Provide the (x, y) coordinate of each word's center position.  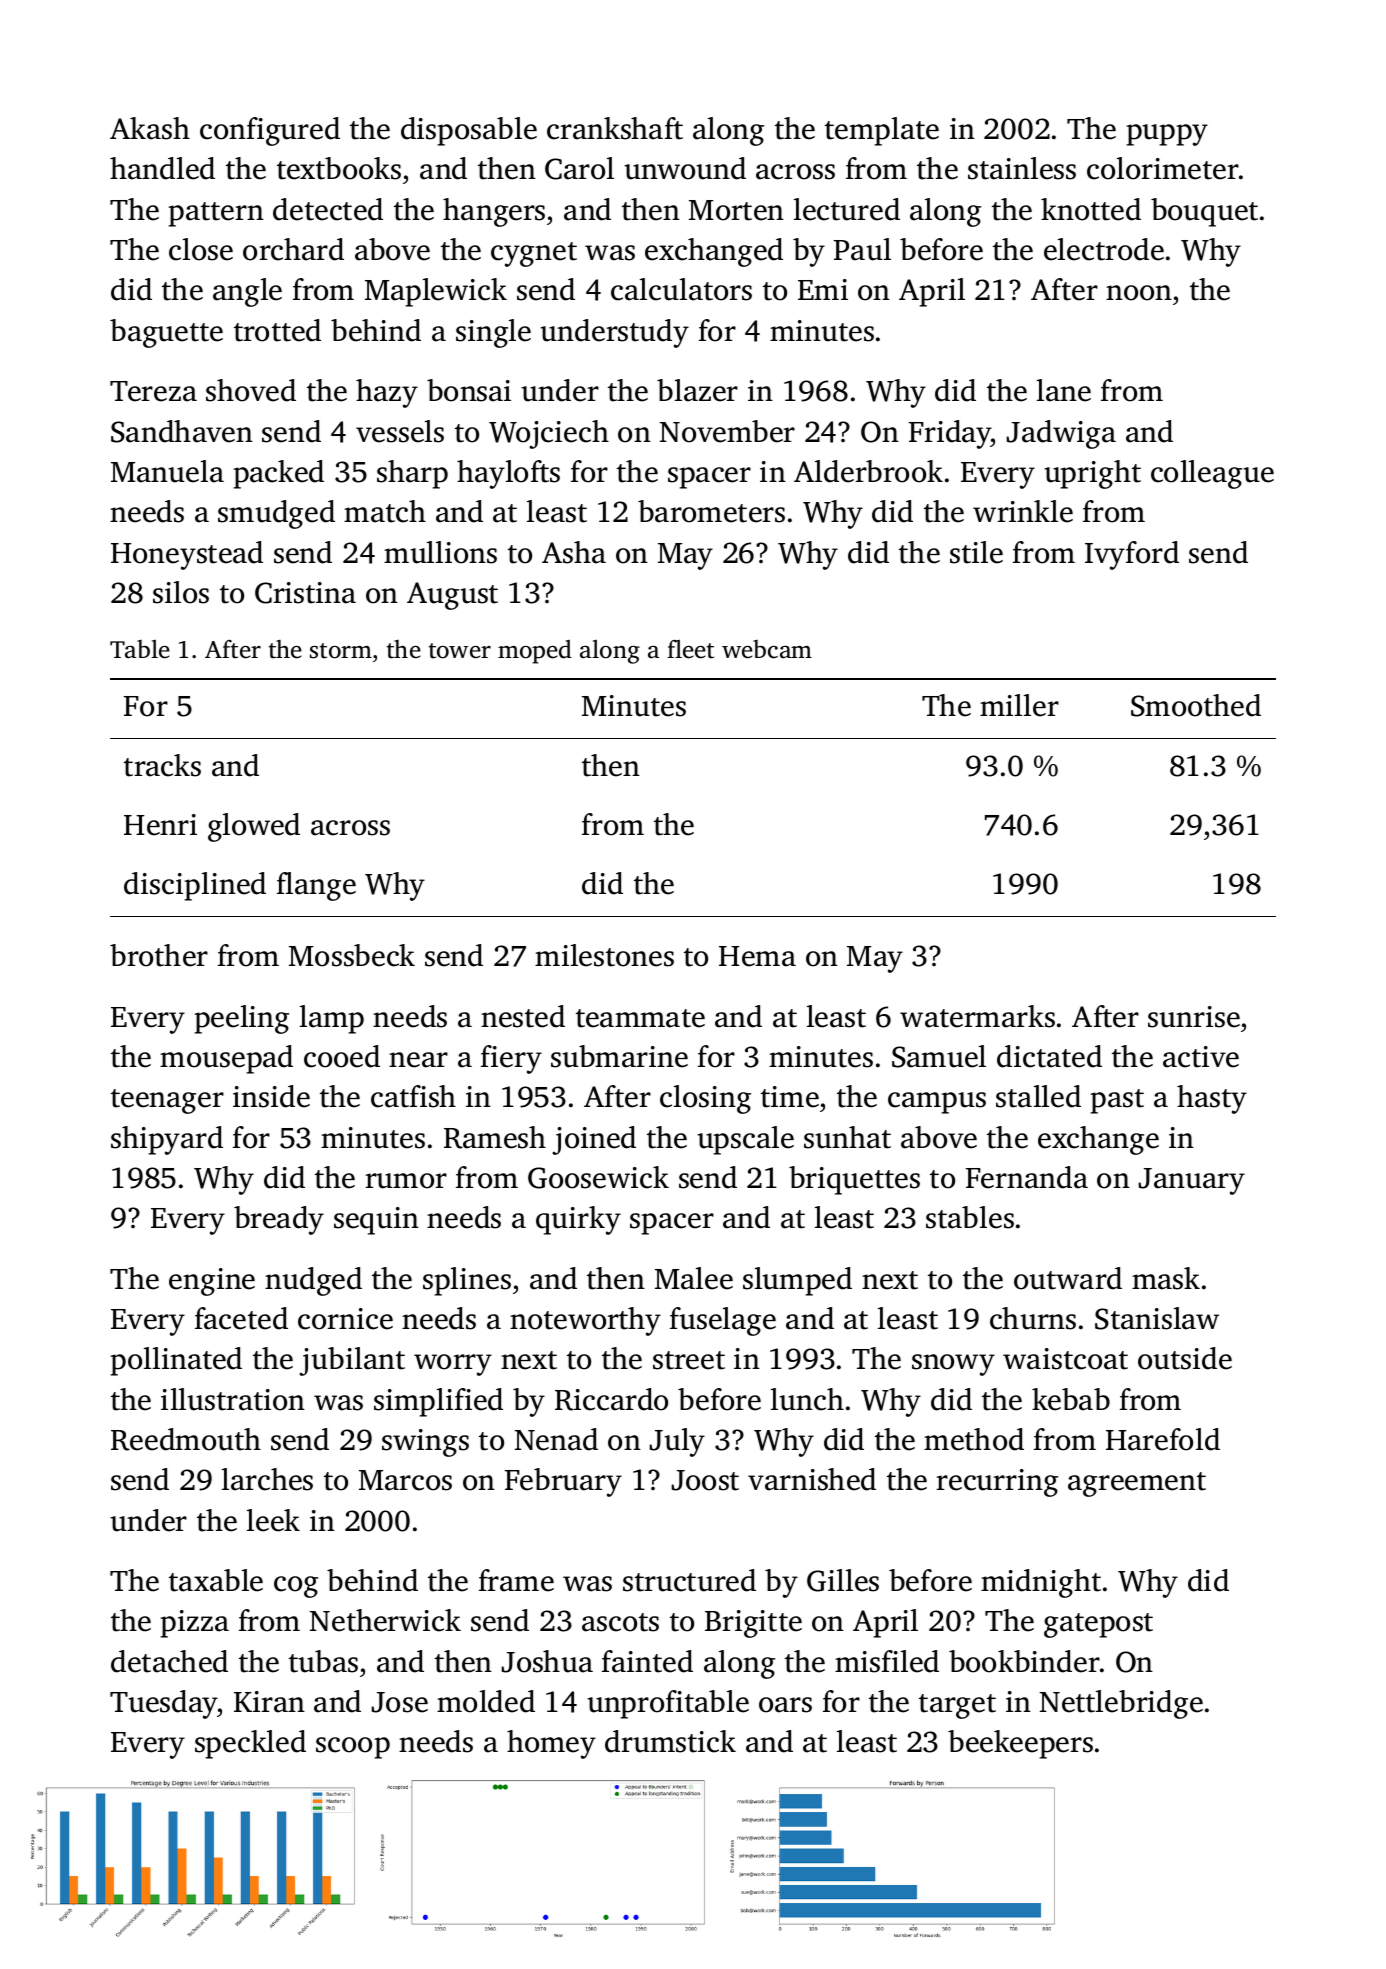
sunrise (1194, 1017)
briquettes (854, 1180)
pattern (216, 214)
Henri (160, 825)
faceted (241, 1318)
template (882, 131)
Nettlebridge (1121, 1704)
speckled (250, 1744)
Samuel (939, 1056)
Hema (757, 956)
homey (551, 1744)
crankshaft (615, 128)
